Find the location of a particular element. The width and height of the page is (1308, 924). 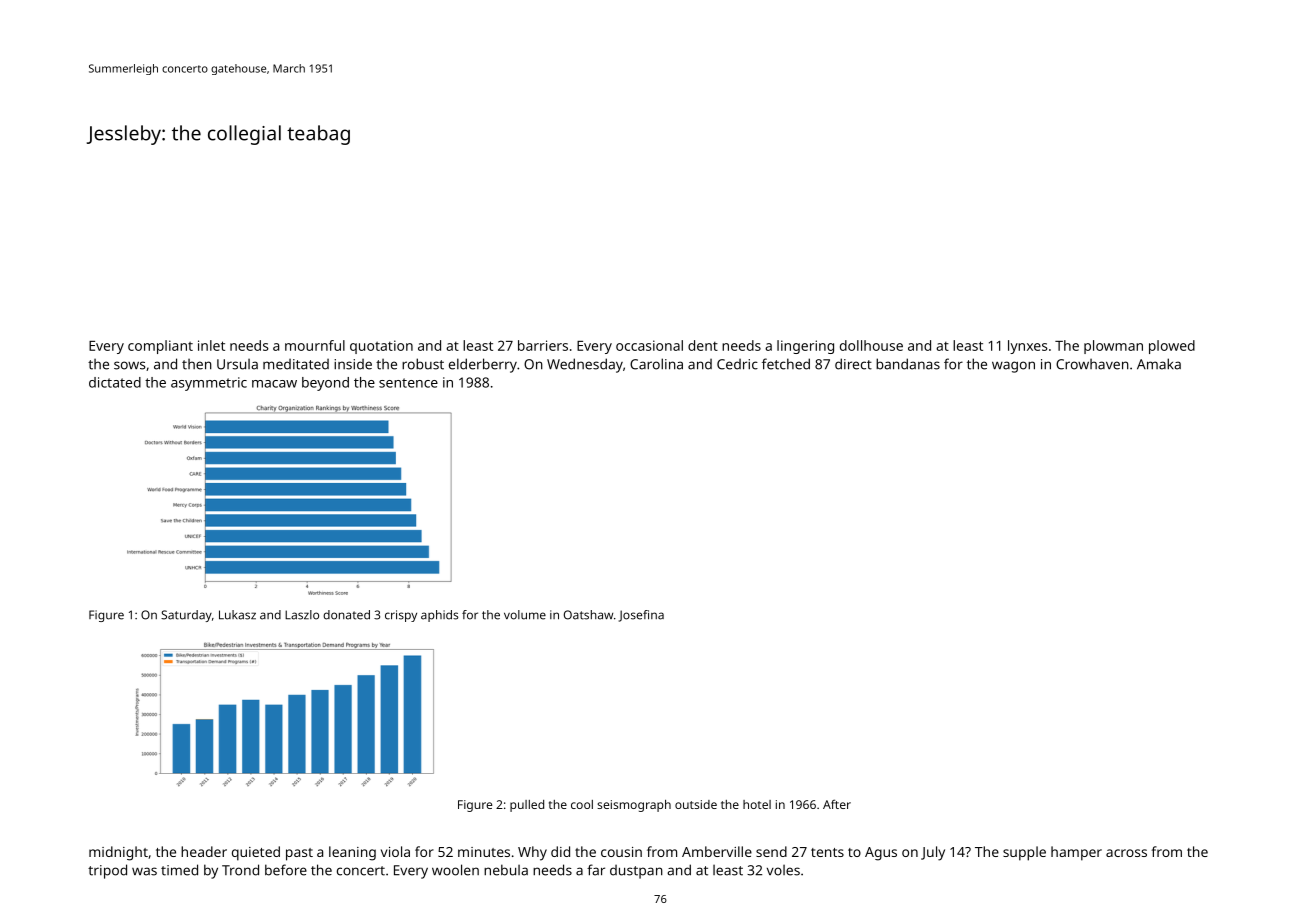

Oatshaw is located at coordinates (588, 615).
